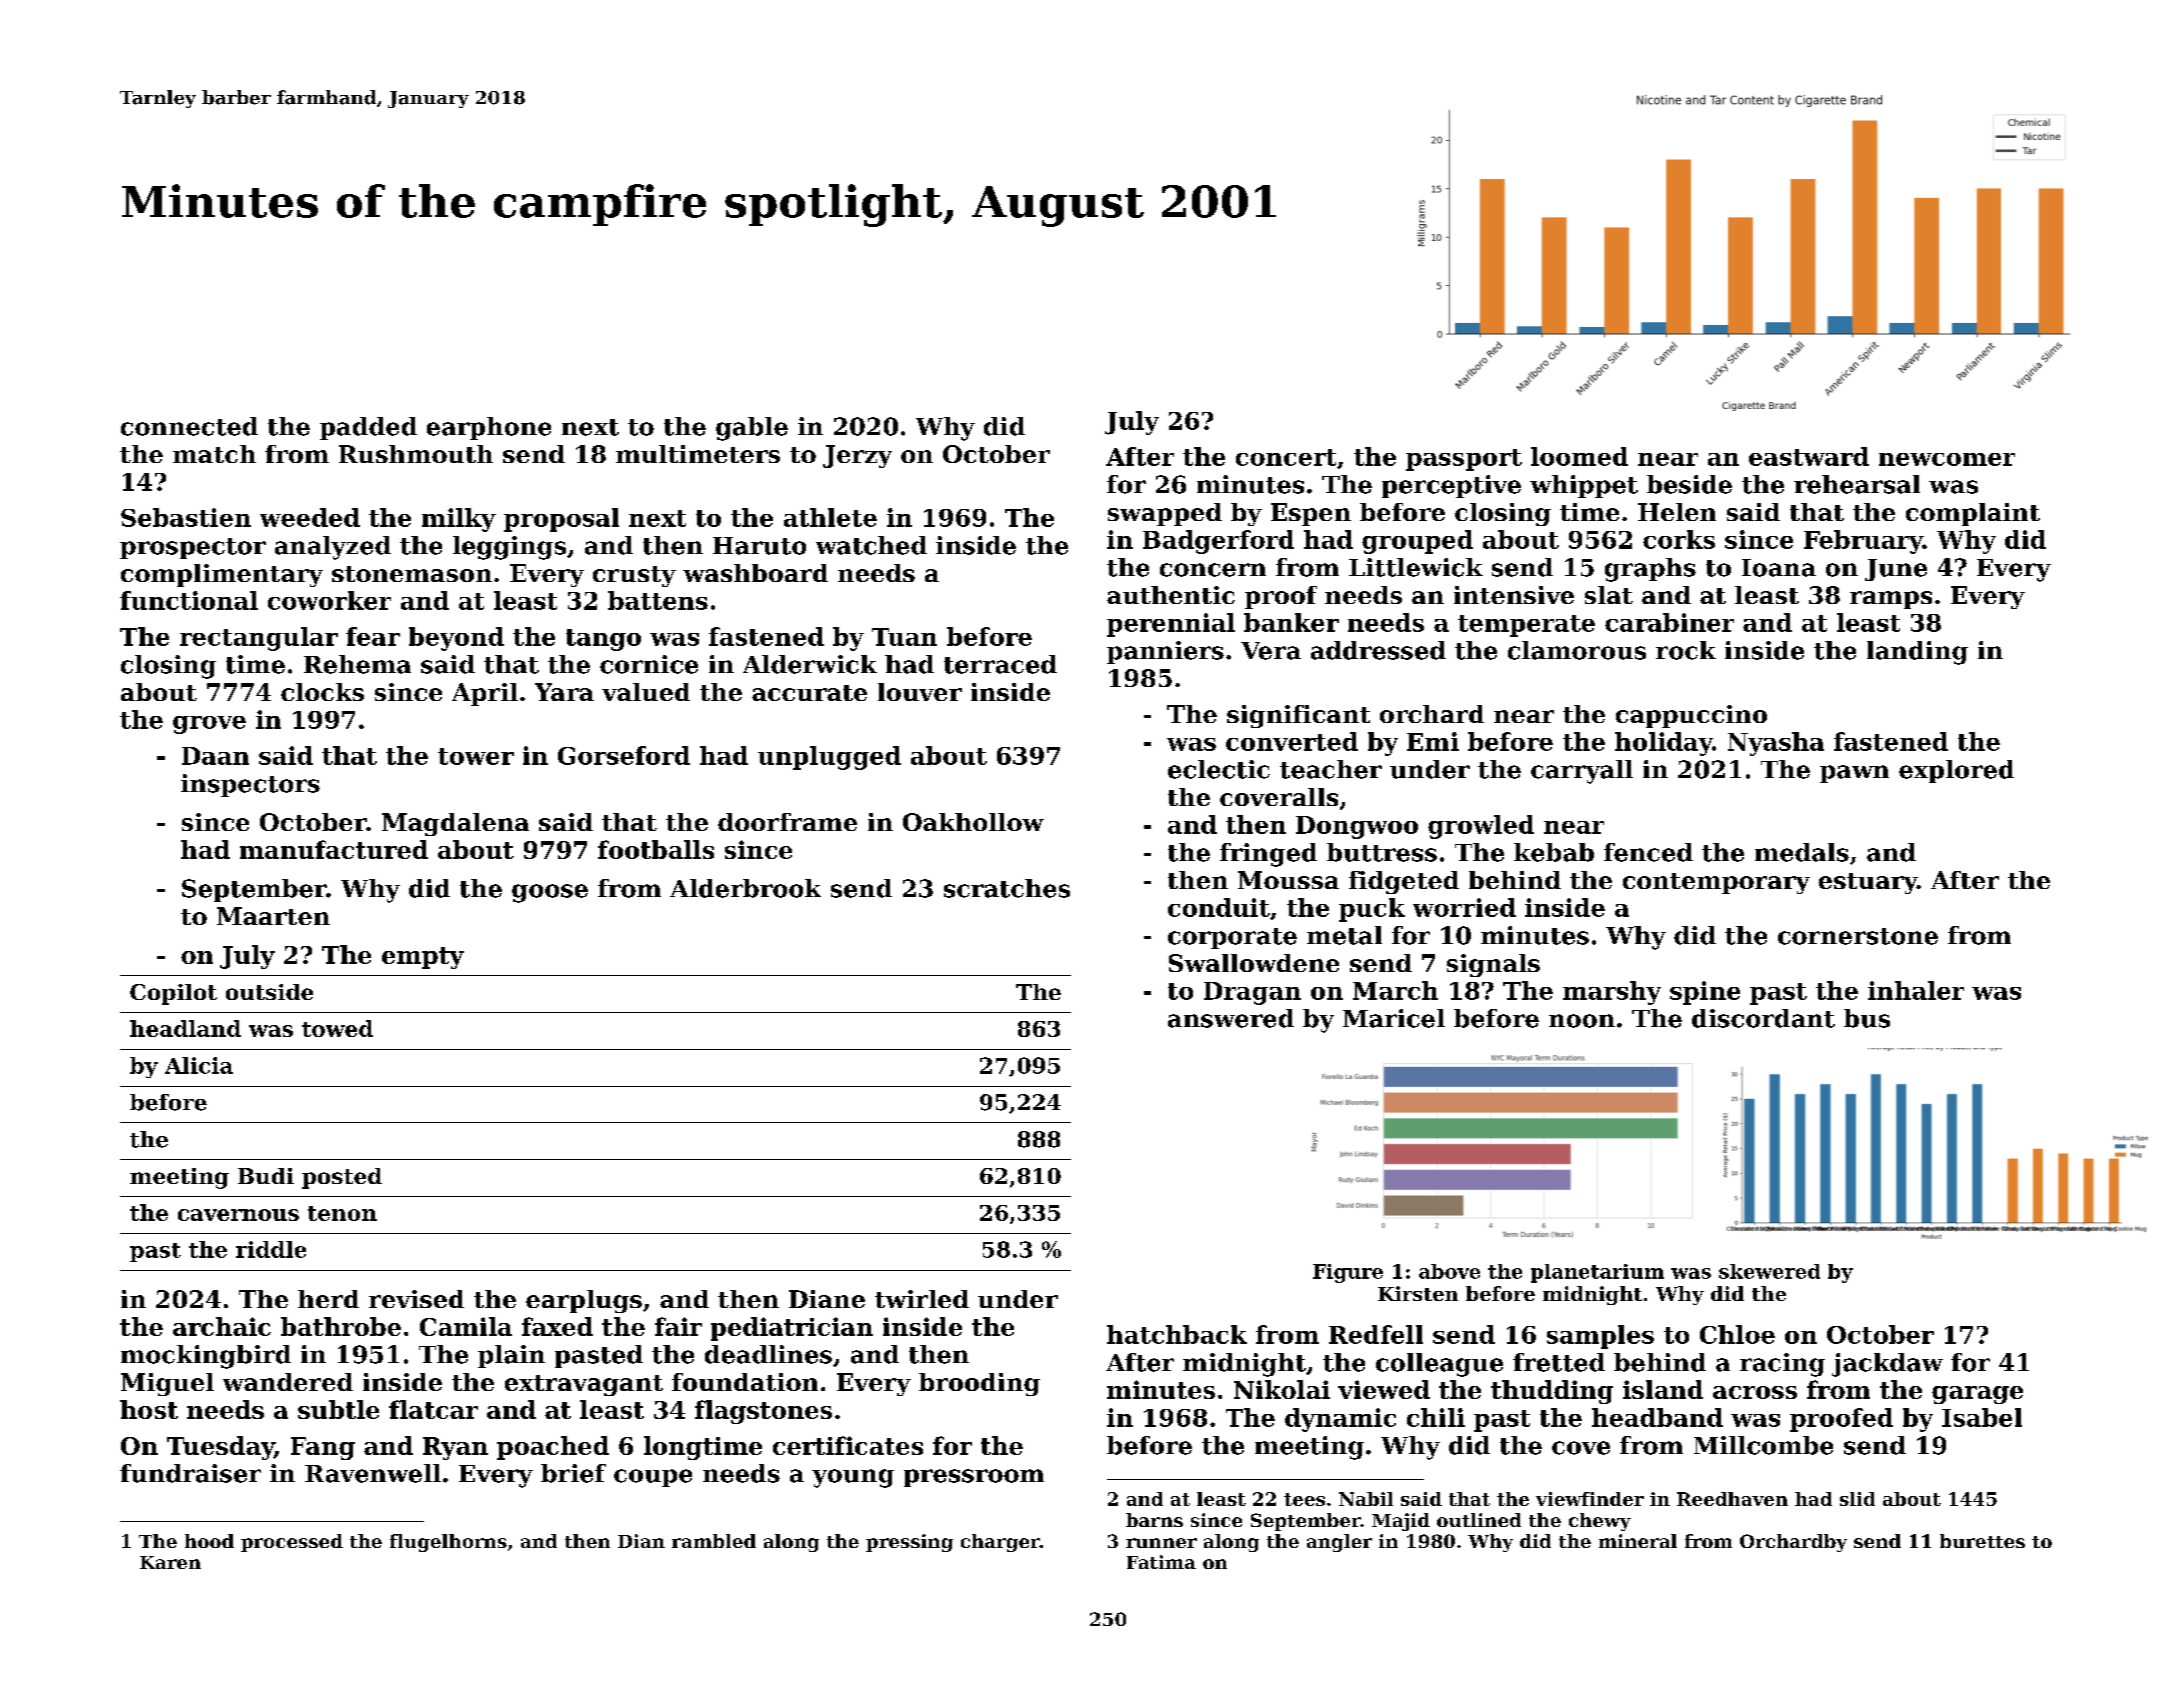 This document has width=2178, height=1683. Describe the element at coordinates (752, 429) in the document. I see `gable` at that location.
